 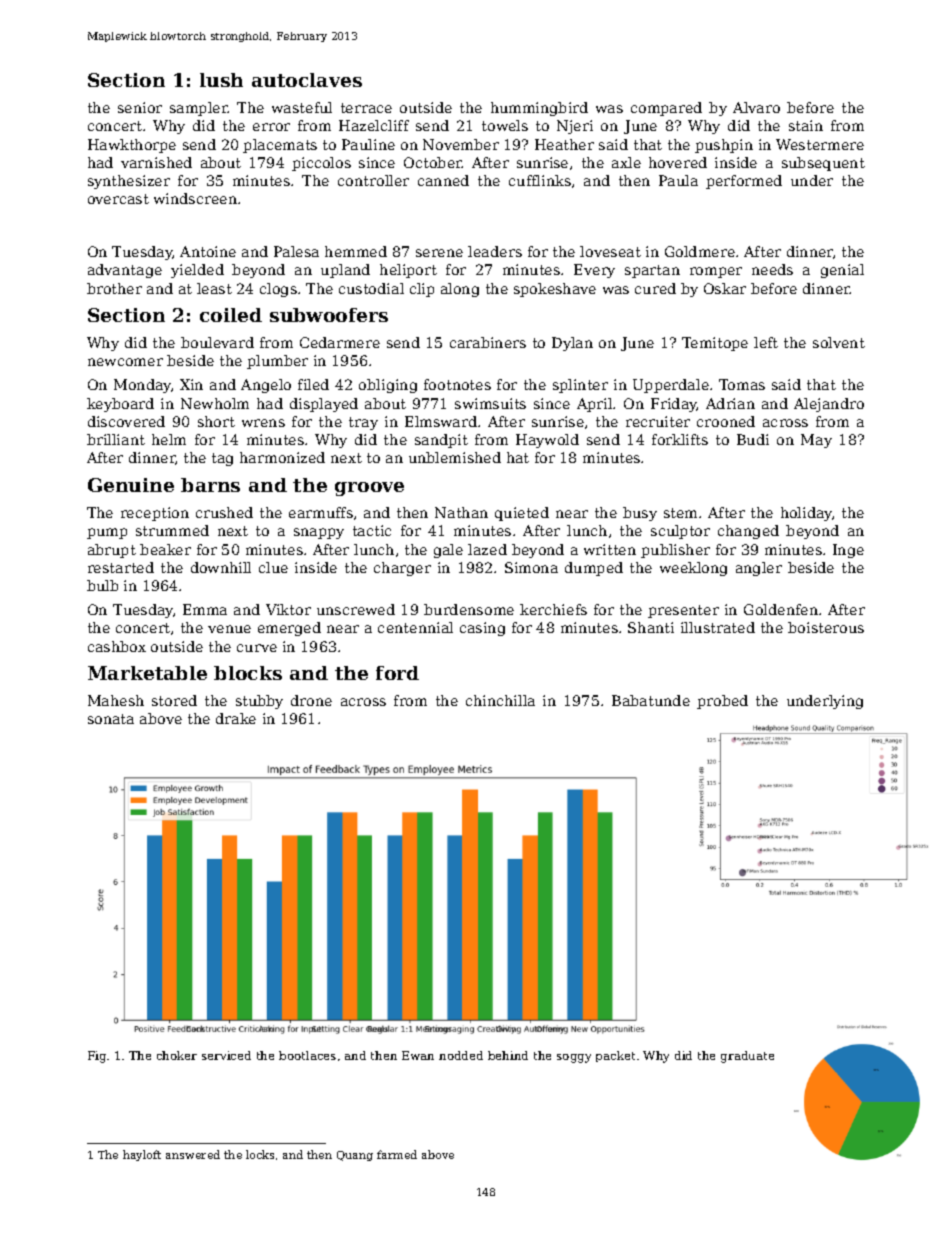 What do you see at coordinates (505, 125) in the document?
I see `towels` at bounding box center [505, 125].
